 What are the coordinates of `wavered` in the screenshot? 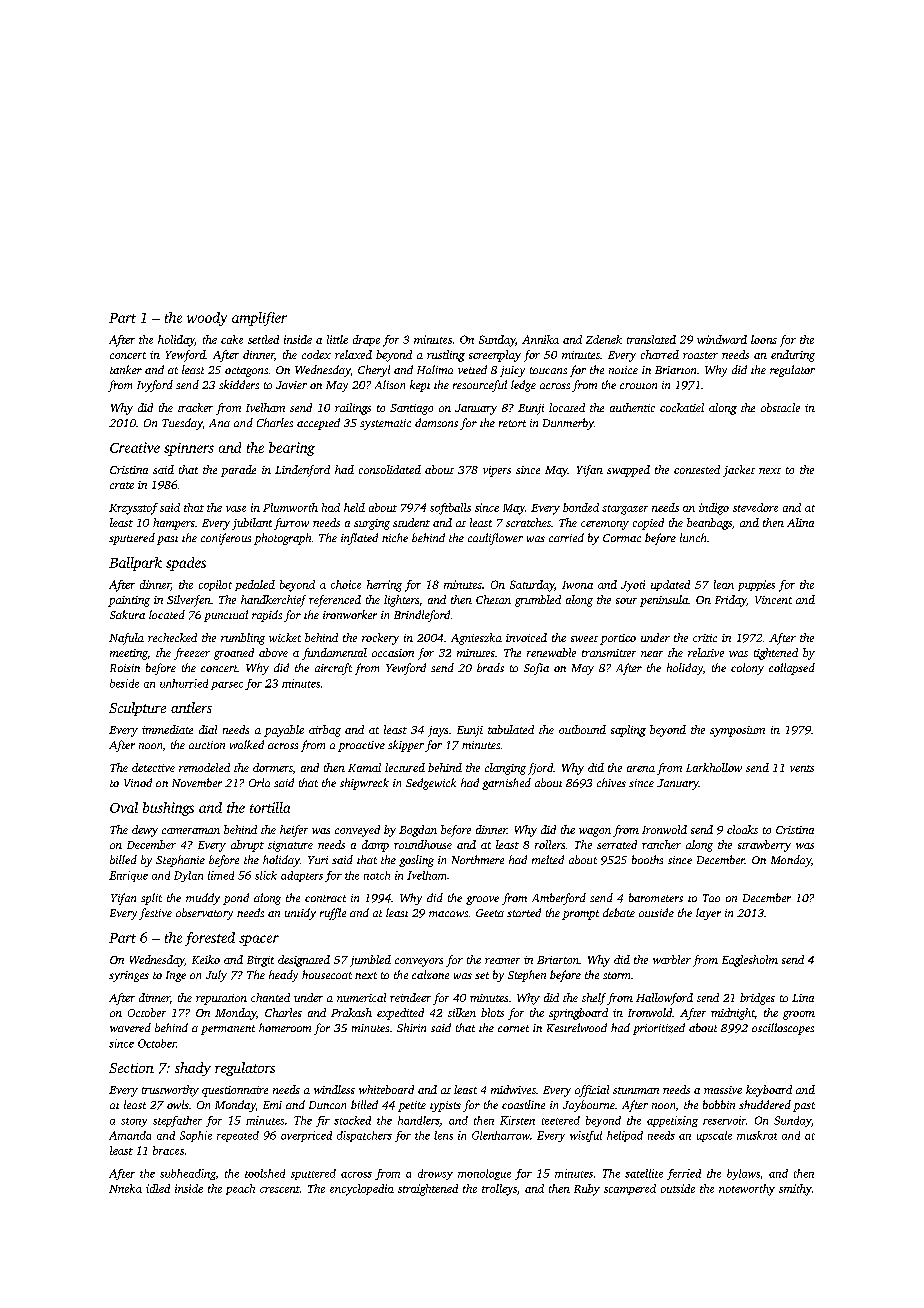 It's located at (130, 1027).
